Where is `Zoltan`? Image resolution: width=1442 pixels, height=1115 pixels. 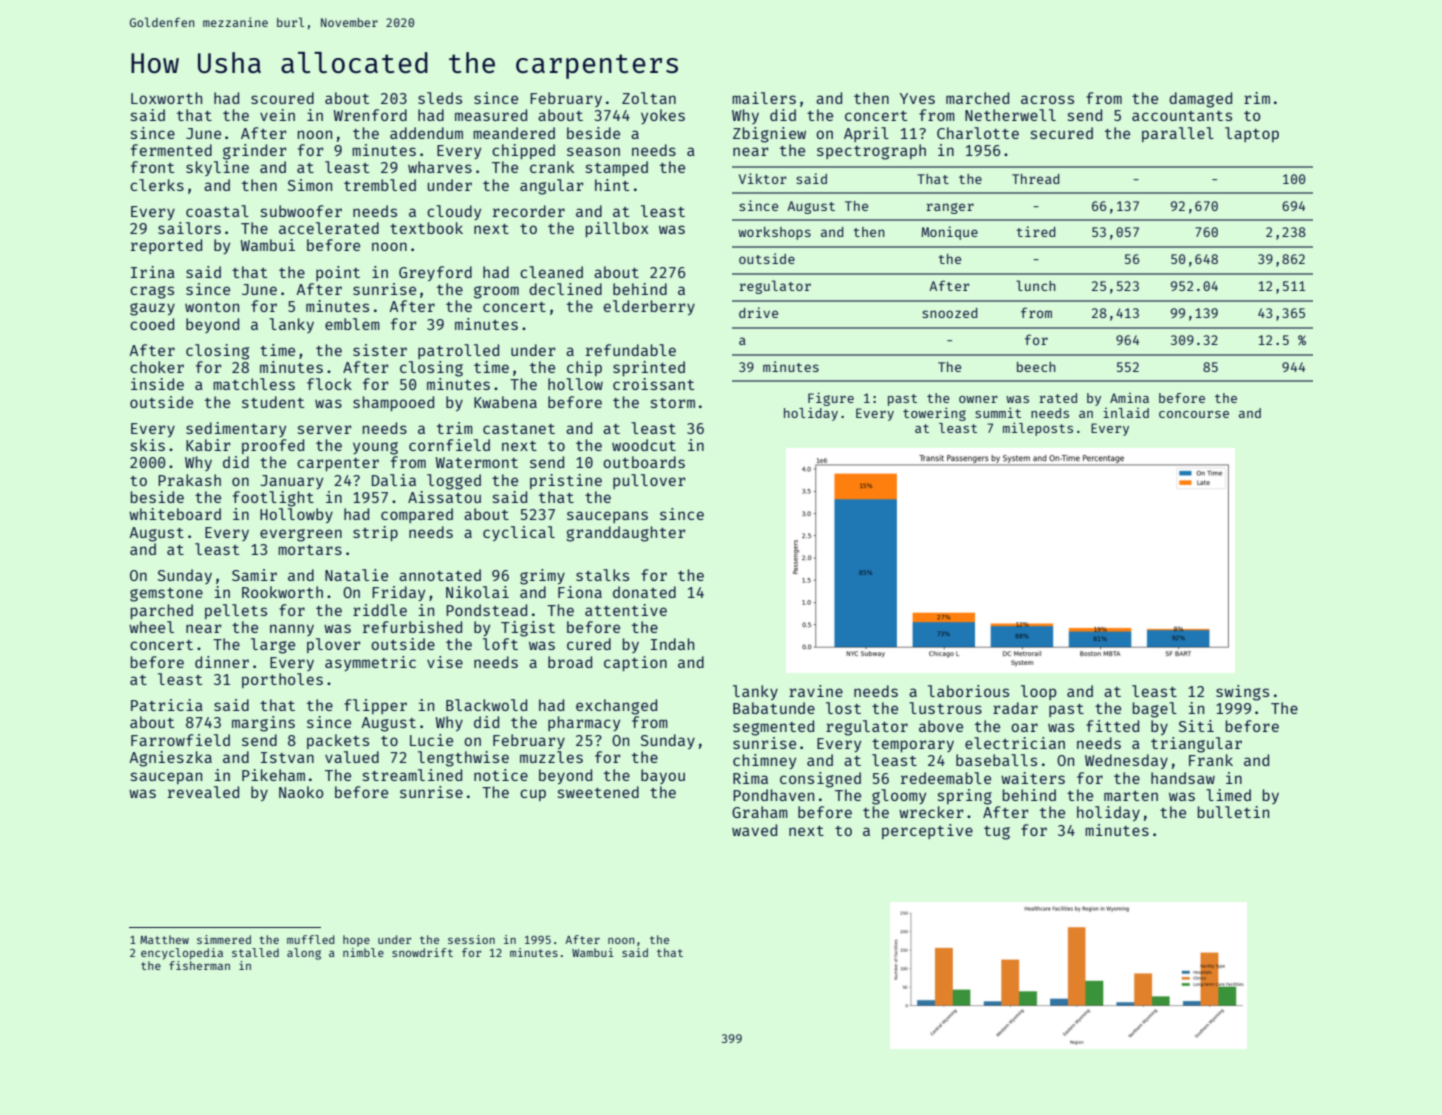 Zoltan is located at coordinates (649, 98).
